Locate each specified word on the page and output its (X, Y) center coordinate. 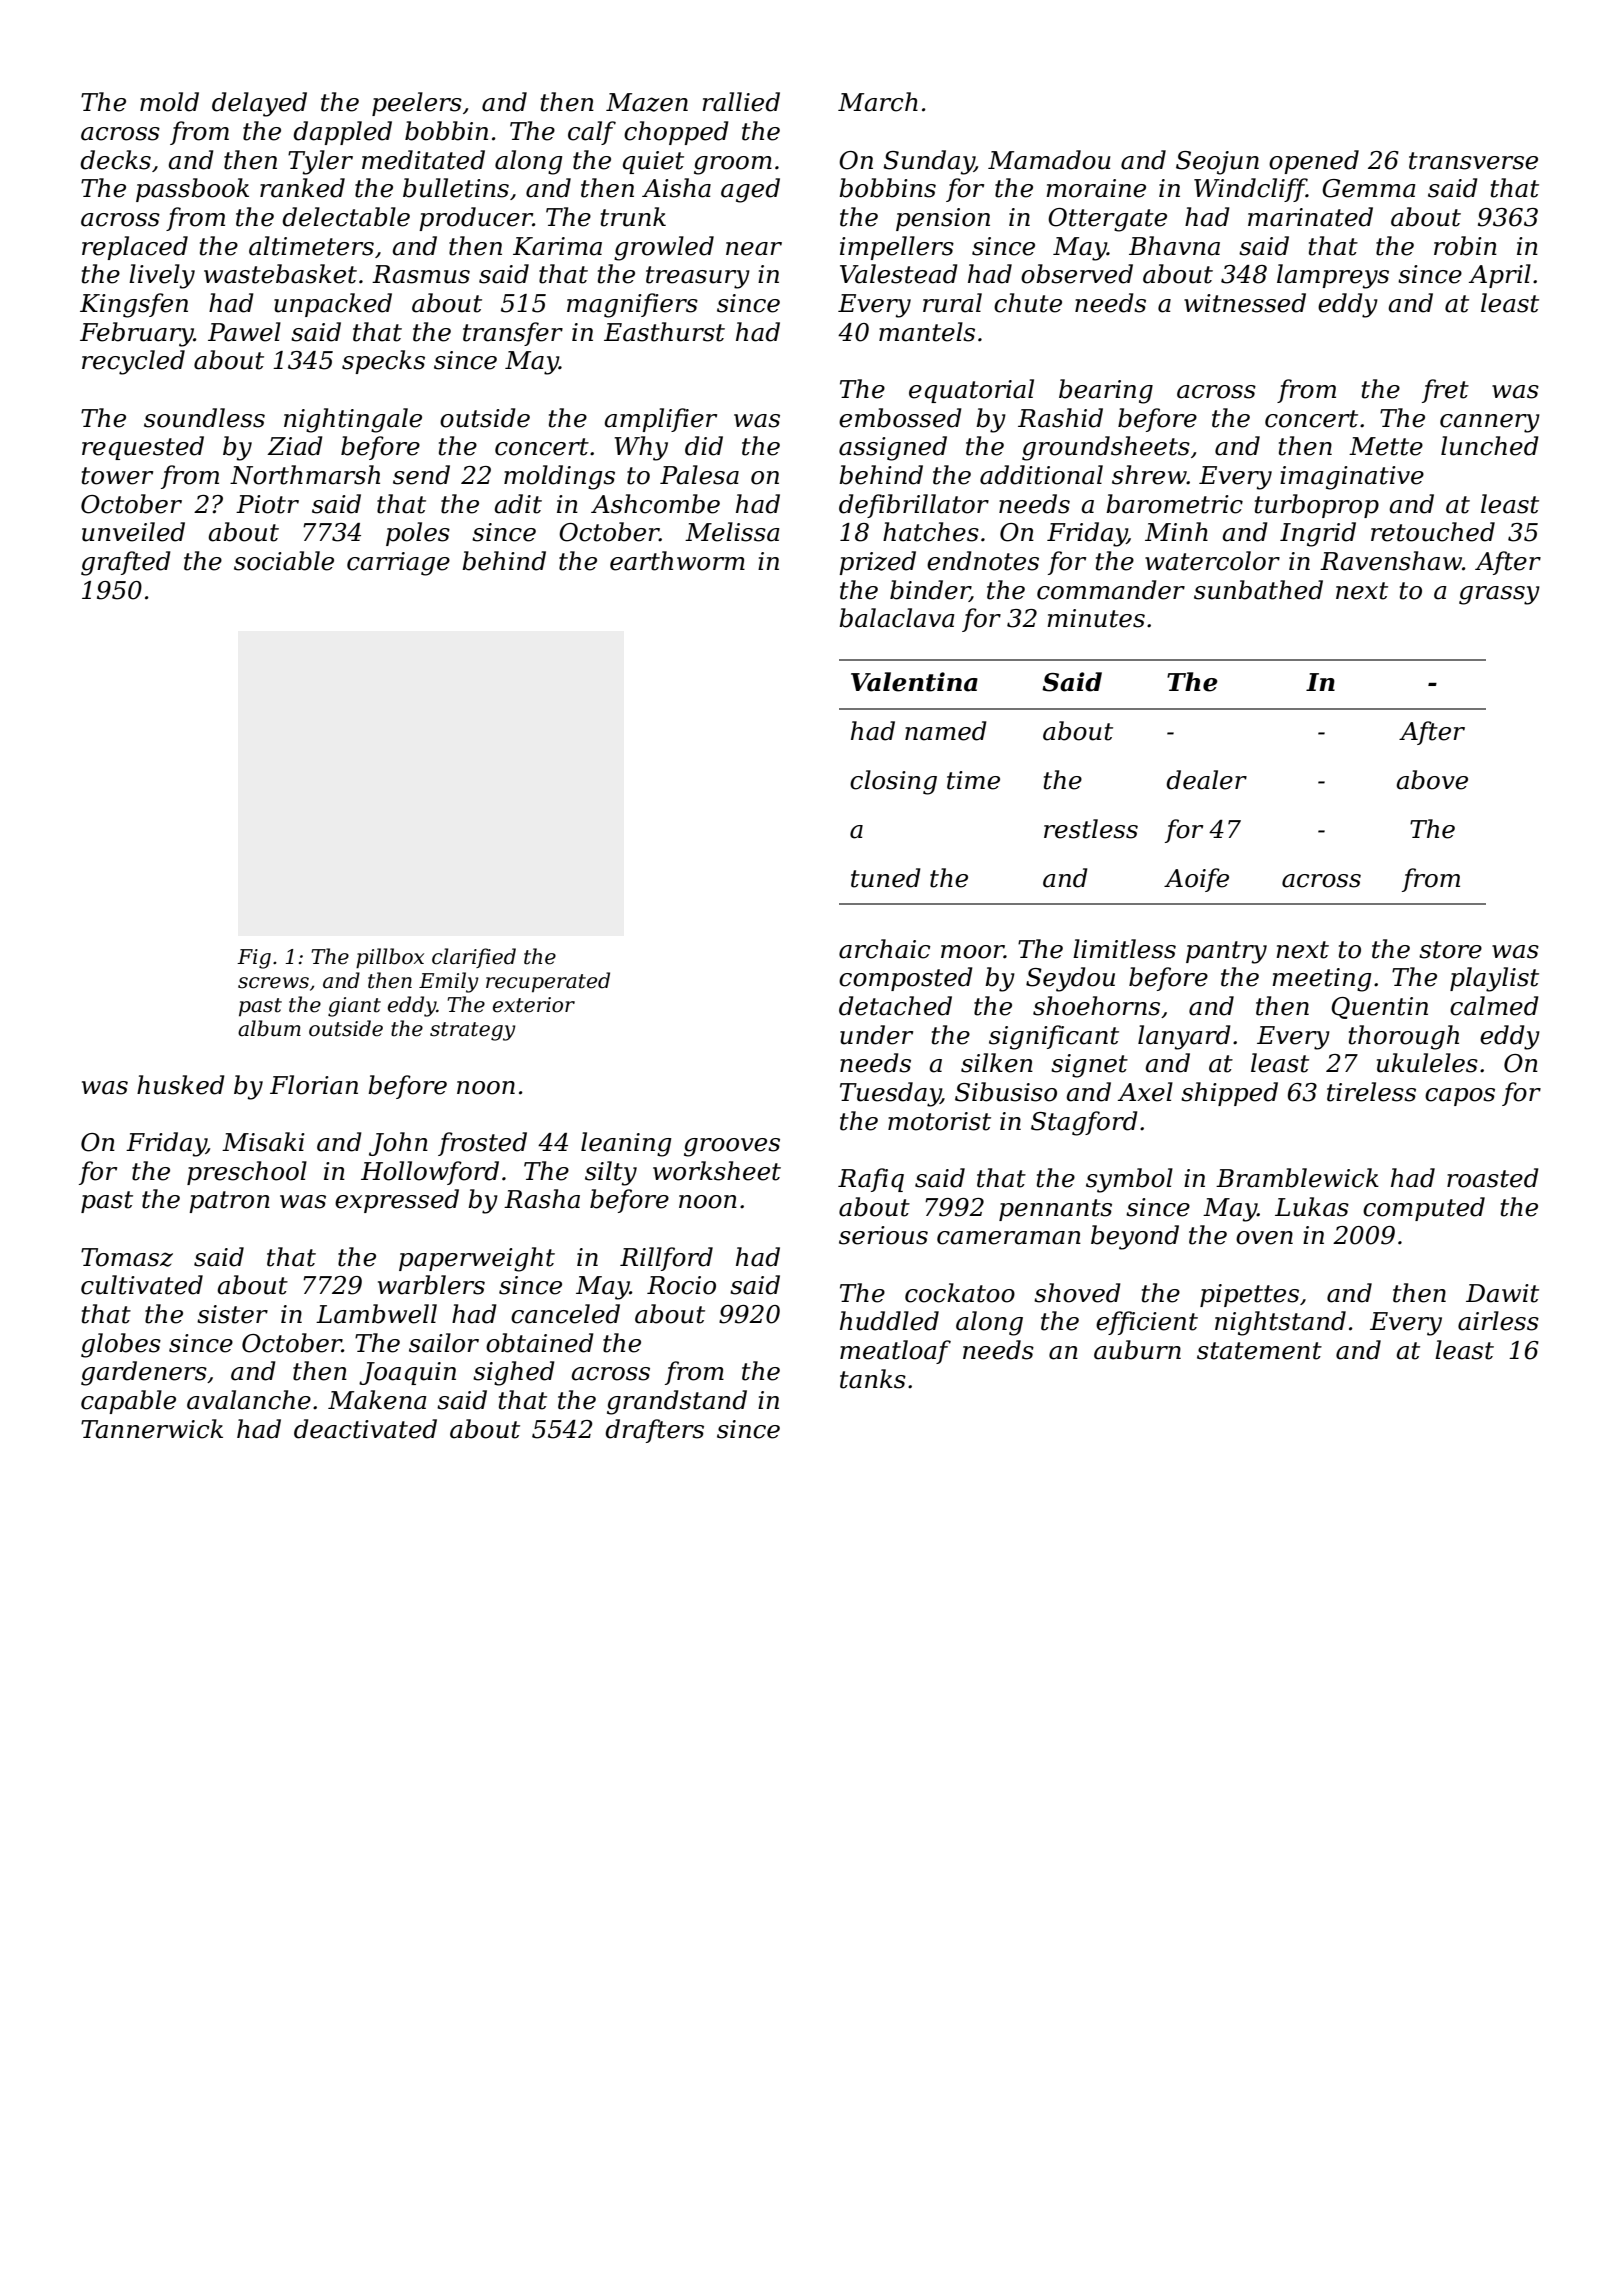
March (878, 102)
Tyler (320, 162)
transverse (1473, 161)
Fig (254, 959)
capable (128, 1402)
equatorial (971, 391)
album (269, 1028)
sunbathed (1258, 590)
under (876, 1035)
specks (383, 362)
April (1500, 276)
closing (893, 782)
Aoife (1196, 880)
